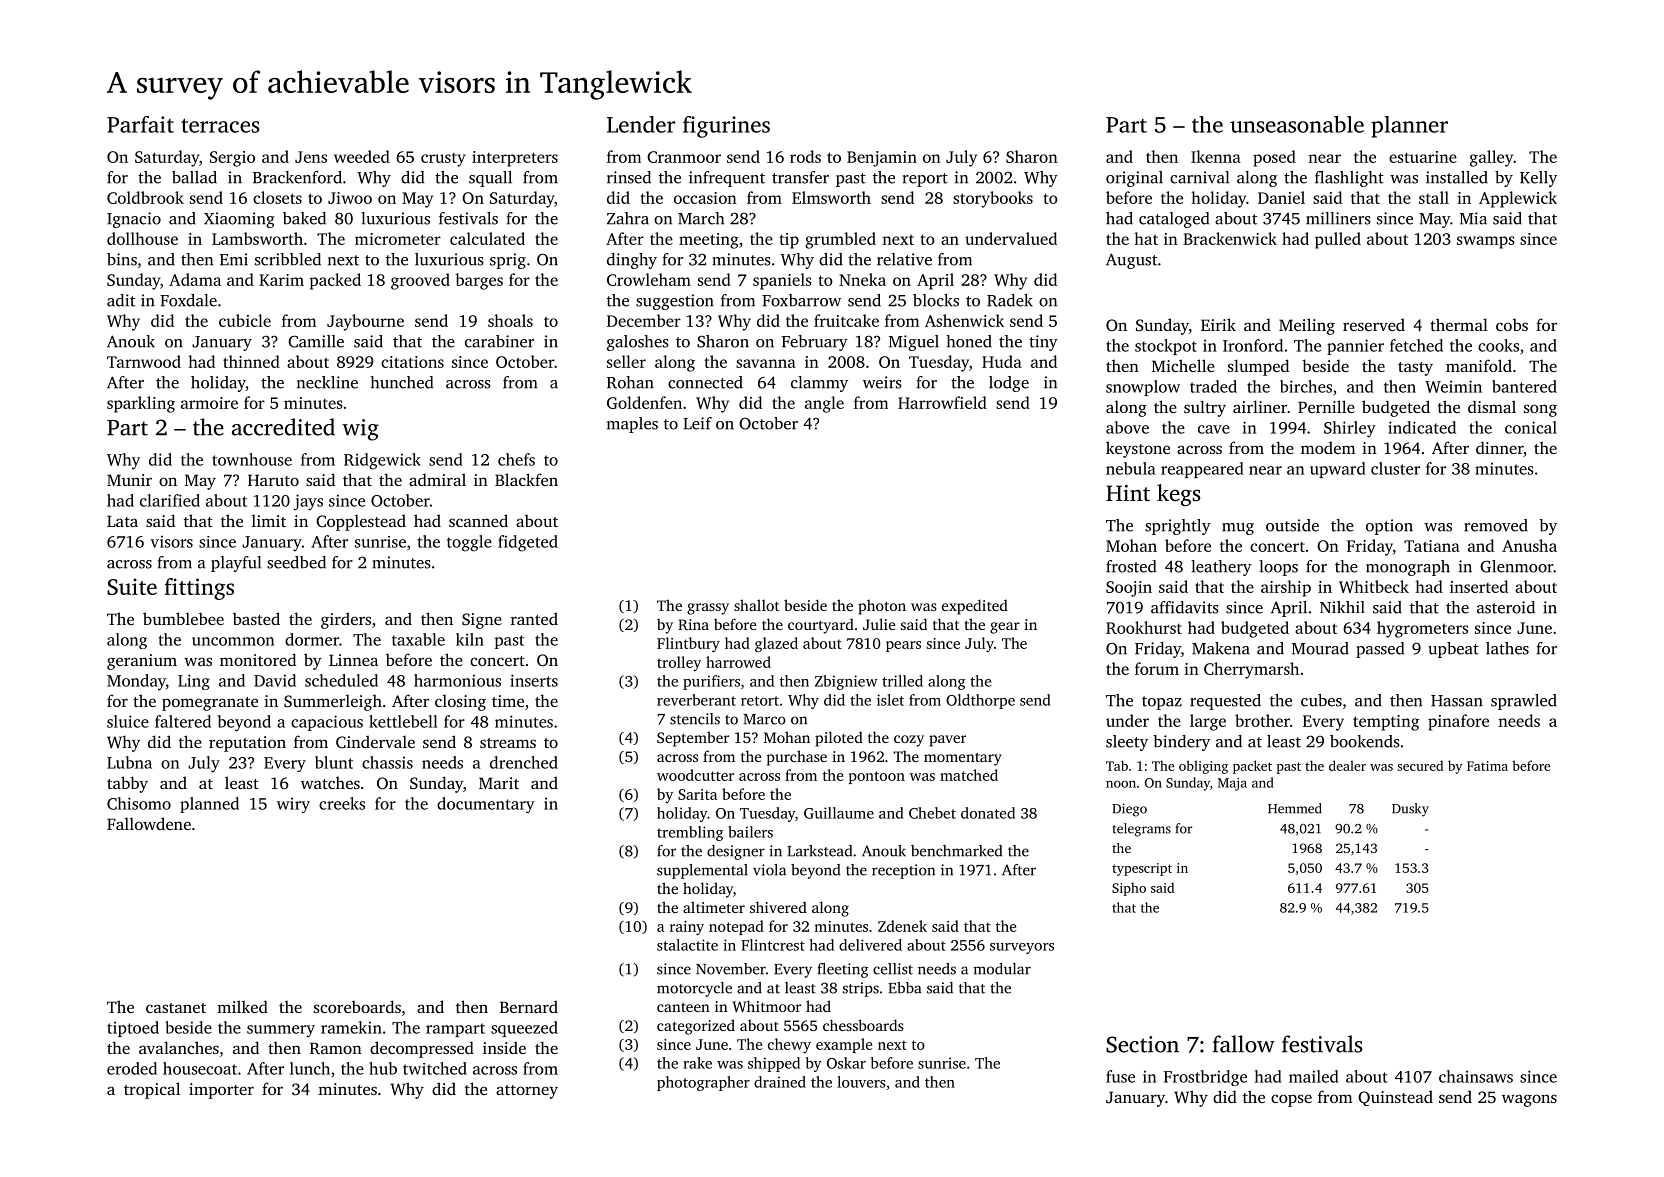 The width and height of the screenshot is (1664, 1177). What do you see at coordinates (702, 871) in the screenshot?
I see `supplemental` at bounding box center [702, 871].
